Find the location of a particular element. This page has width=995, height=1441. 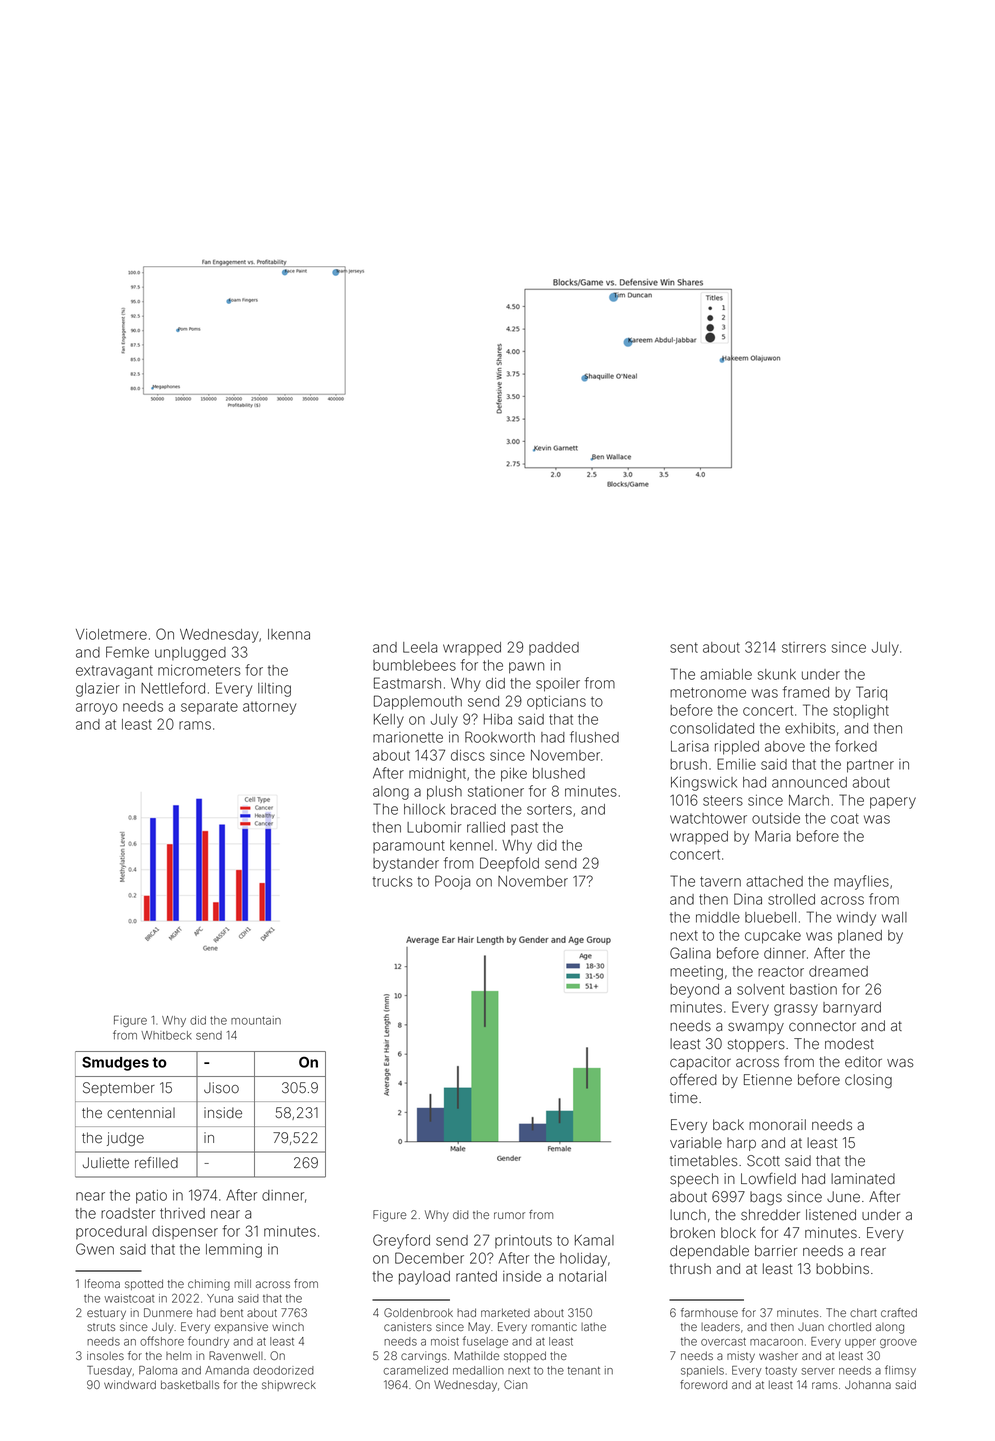

mayflies is located at coordinates (861, 882).
